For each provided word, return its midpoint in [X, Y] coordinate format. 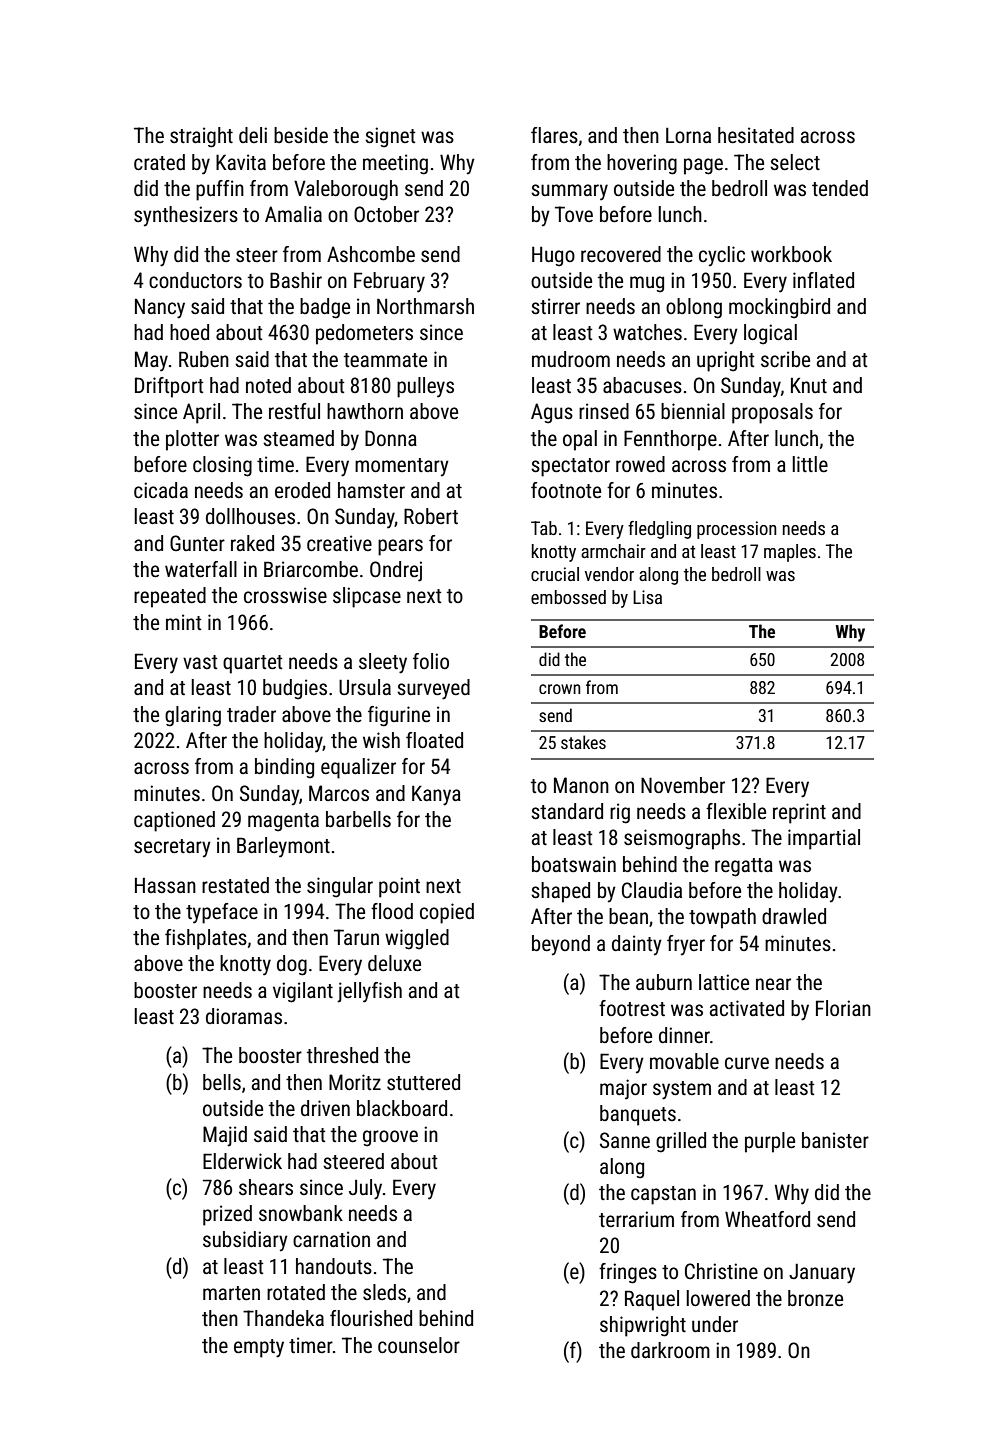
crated [159, 162]
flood [392, 911]
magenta [283, 822]
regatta [744, 867]
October [386, 214]
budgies [295, 689]
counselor [419, 1345]
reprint [799, 813]
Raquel [652, 1300]
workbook [791, 254]
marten [231, 1293]
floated [434, 740]
